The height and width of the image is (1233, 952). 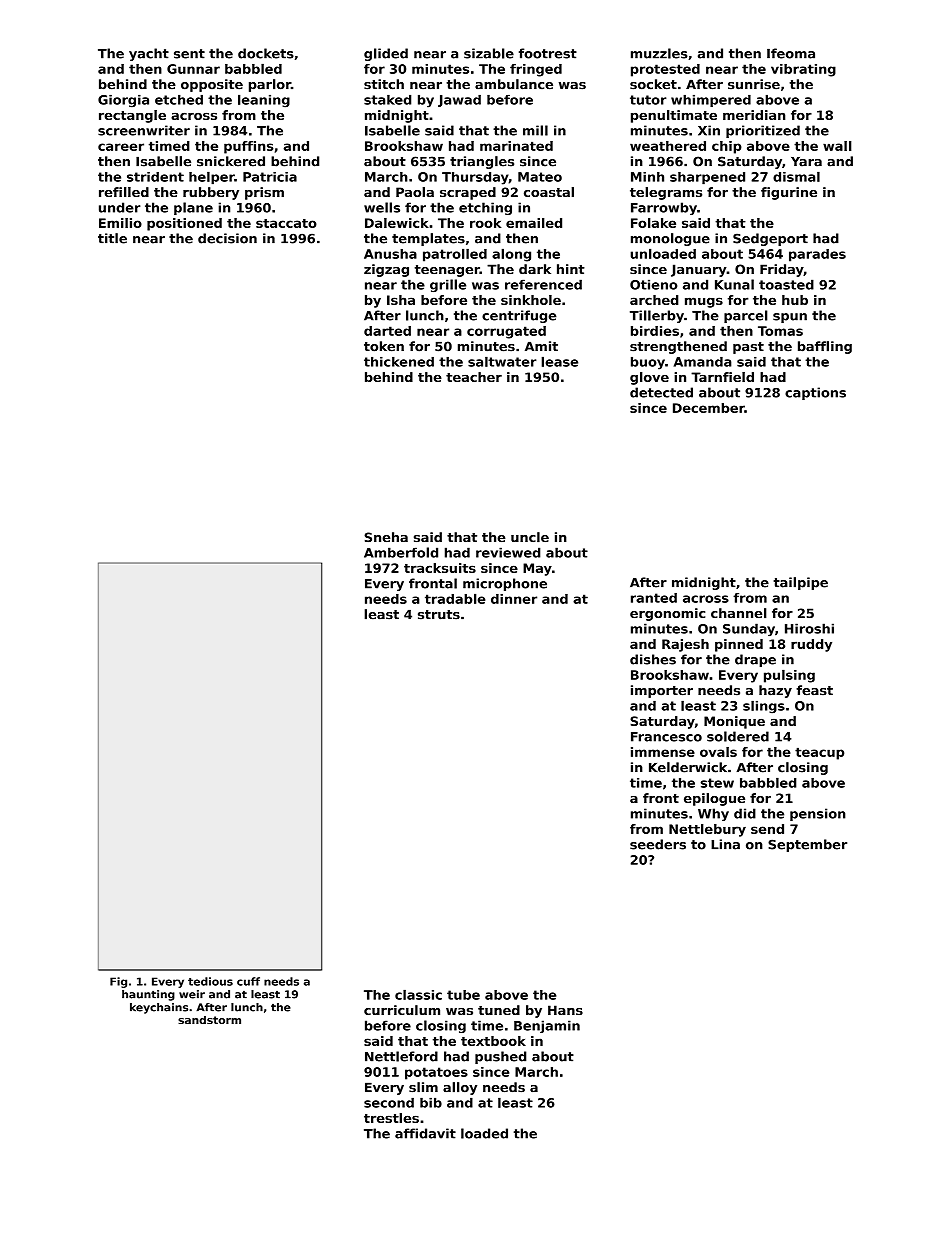 What do you see at coordinates (159, 1008) in the image?
I see `keychains` at bounding box center [159, 1008].
